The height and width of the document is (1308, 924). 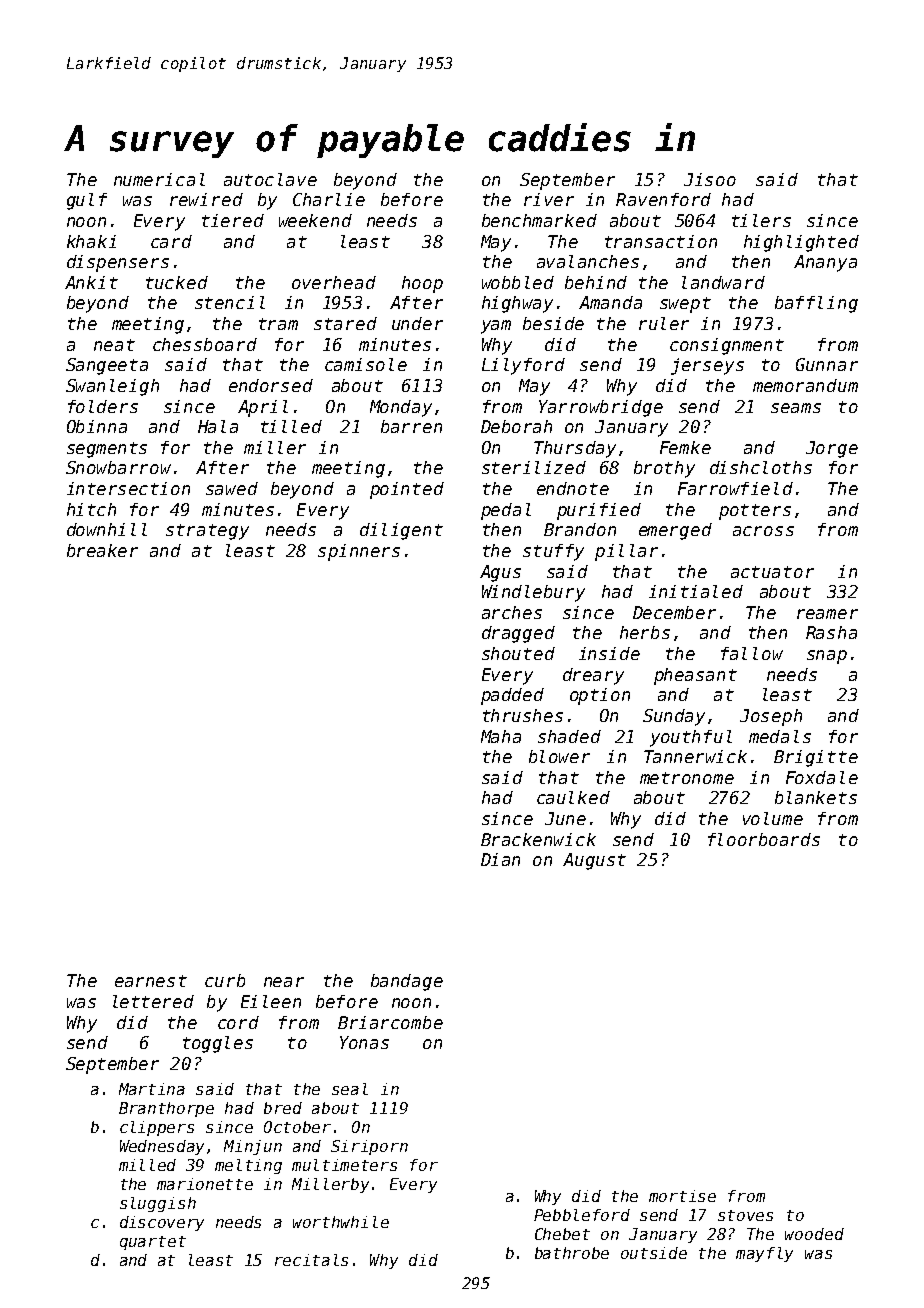 What do you see at coordinates (102, 550) in the document?
I see `breaker` at bounding box center [102, 550].
